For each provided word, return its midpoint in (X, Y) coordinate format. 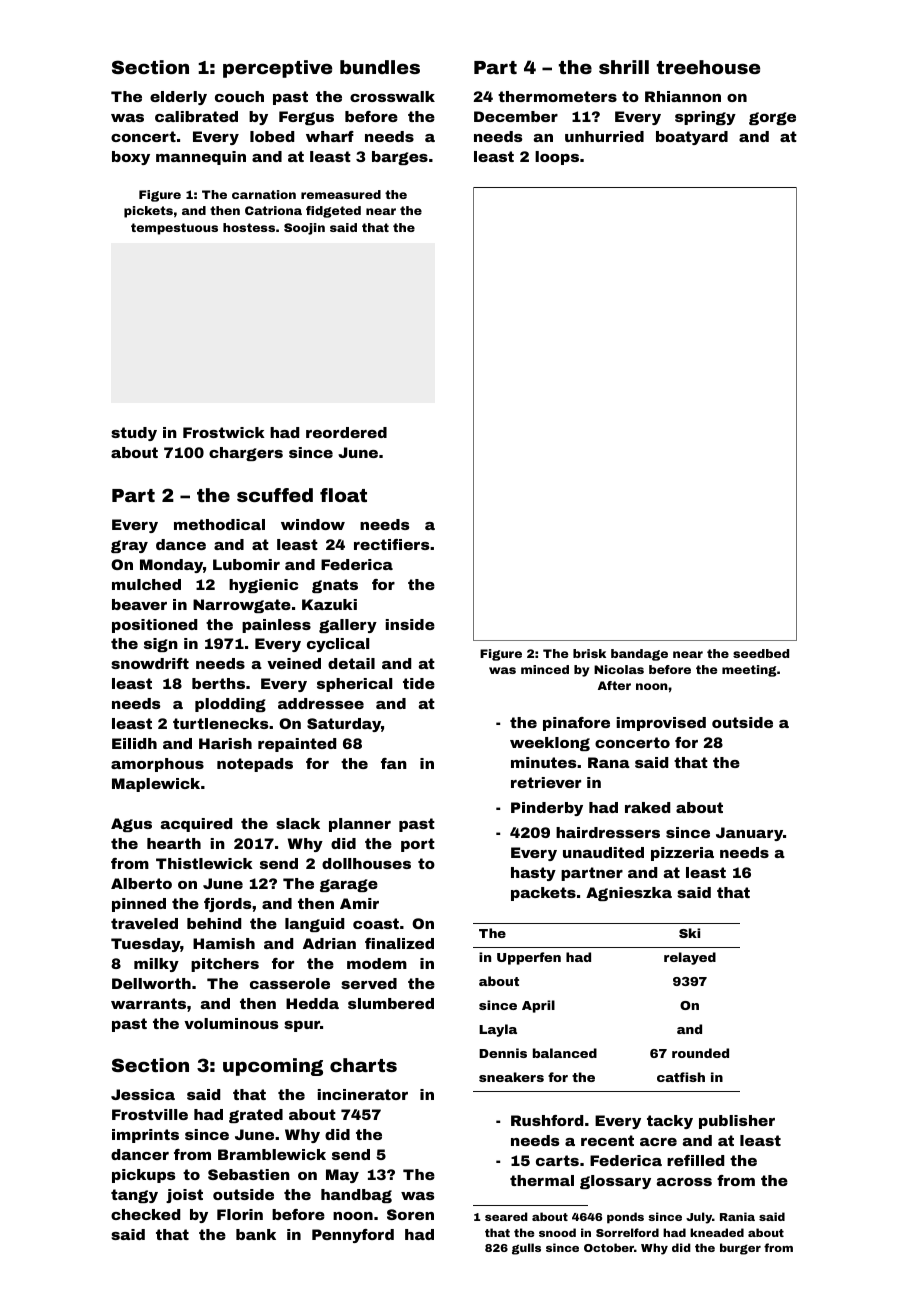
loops (557, 158)
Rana (609, 762)
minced (545, 669)
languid (314, 925)
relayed (690, 958)
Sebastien (249, 1174)
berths (218, 683)
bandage (639, 655)
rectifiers (391, 544)
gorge (772, 118)
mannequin (201, 158)
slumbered (391, 1003)
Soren (410, 1214)
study (134, 434)
